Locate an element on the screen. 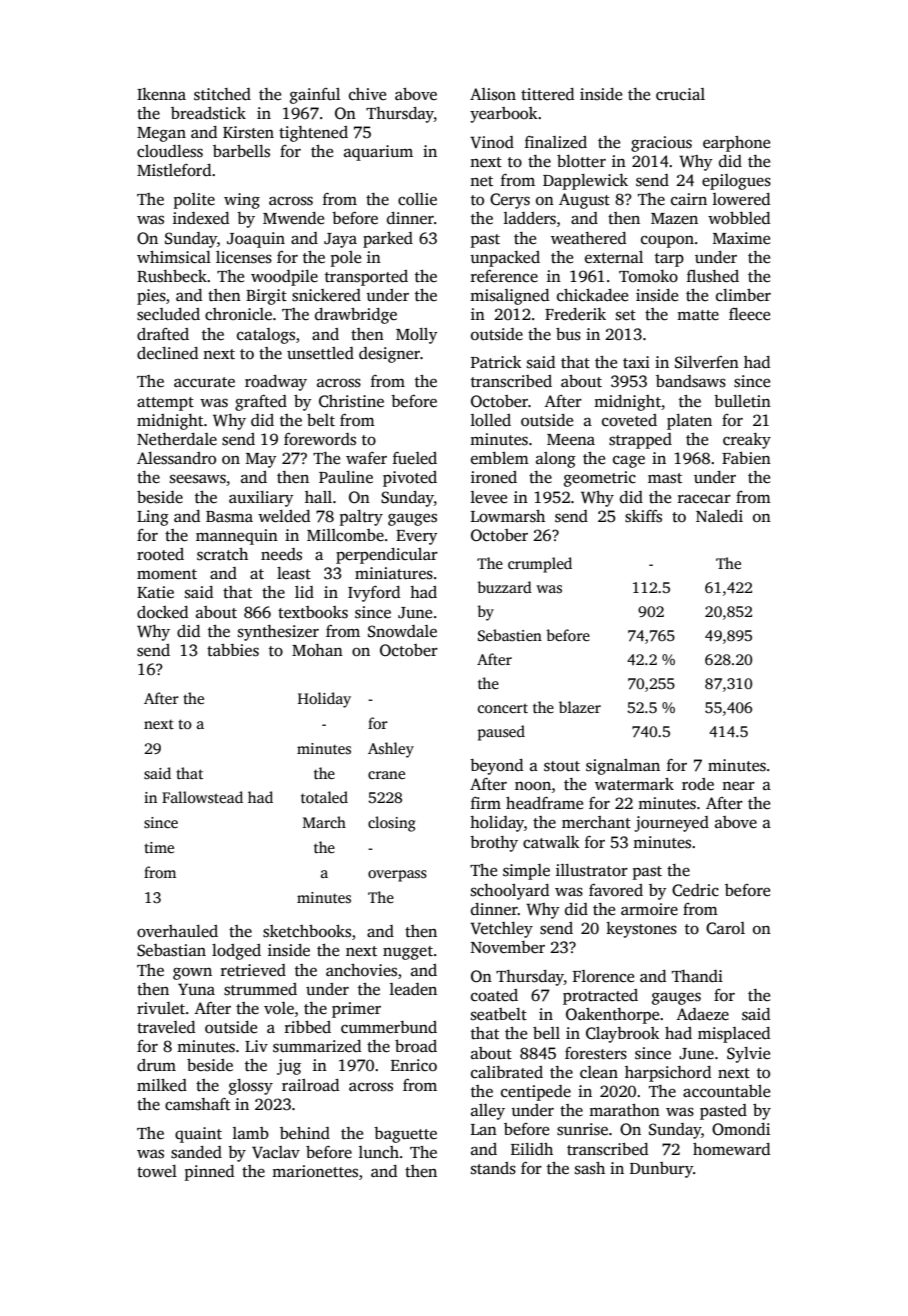 The height and width of the screenshot is (1316, 908). Cerys is located at coordinates (510, 201).
